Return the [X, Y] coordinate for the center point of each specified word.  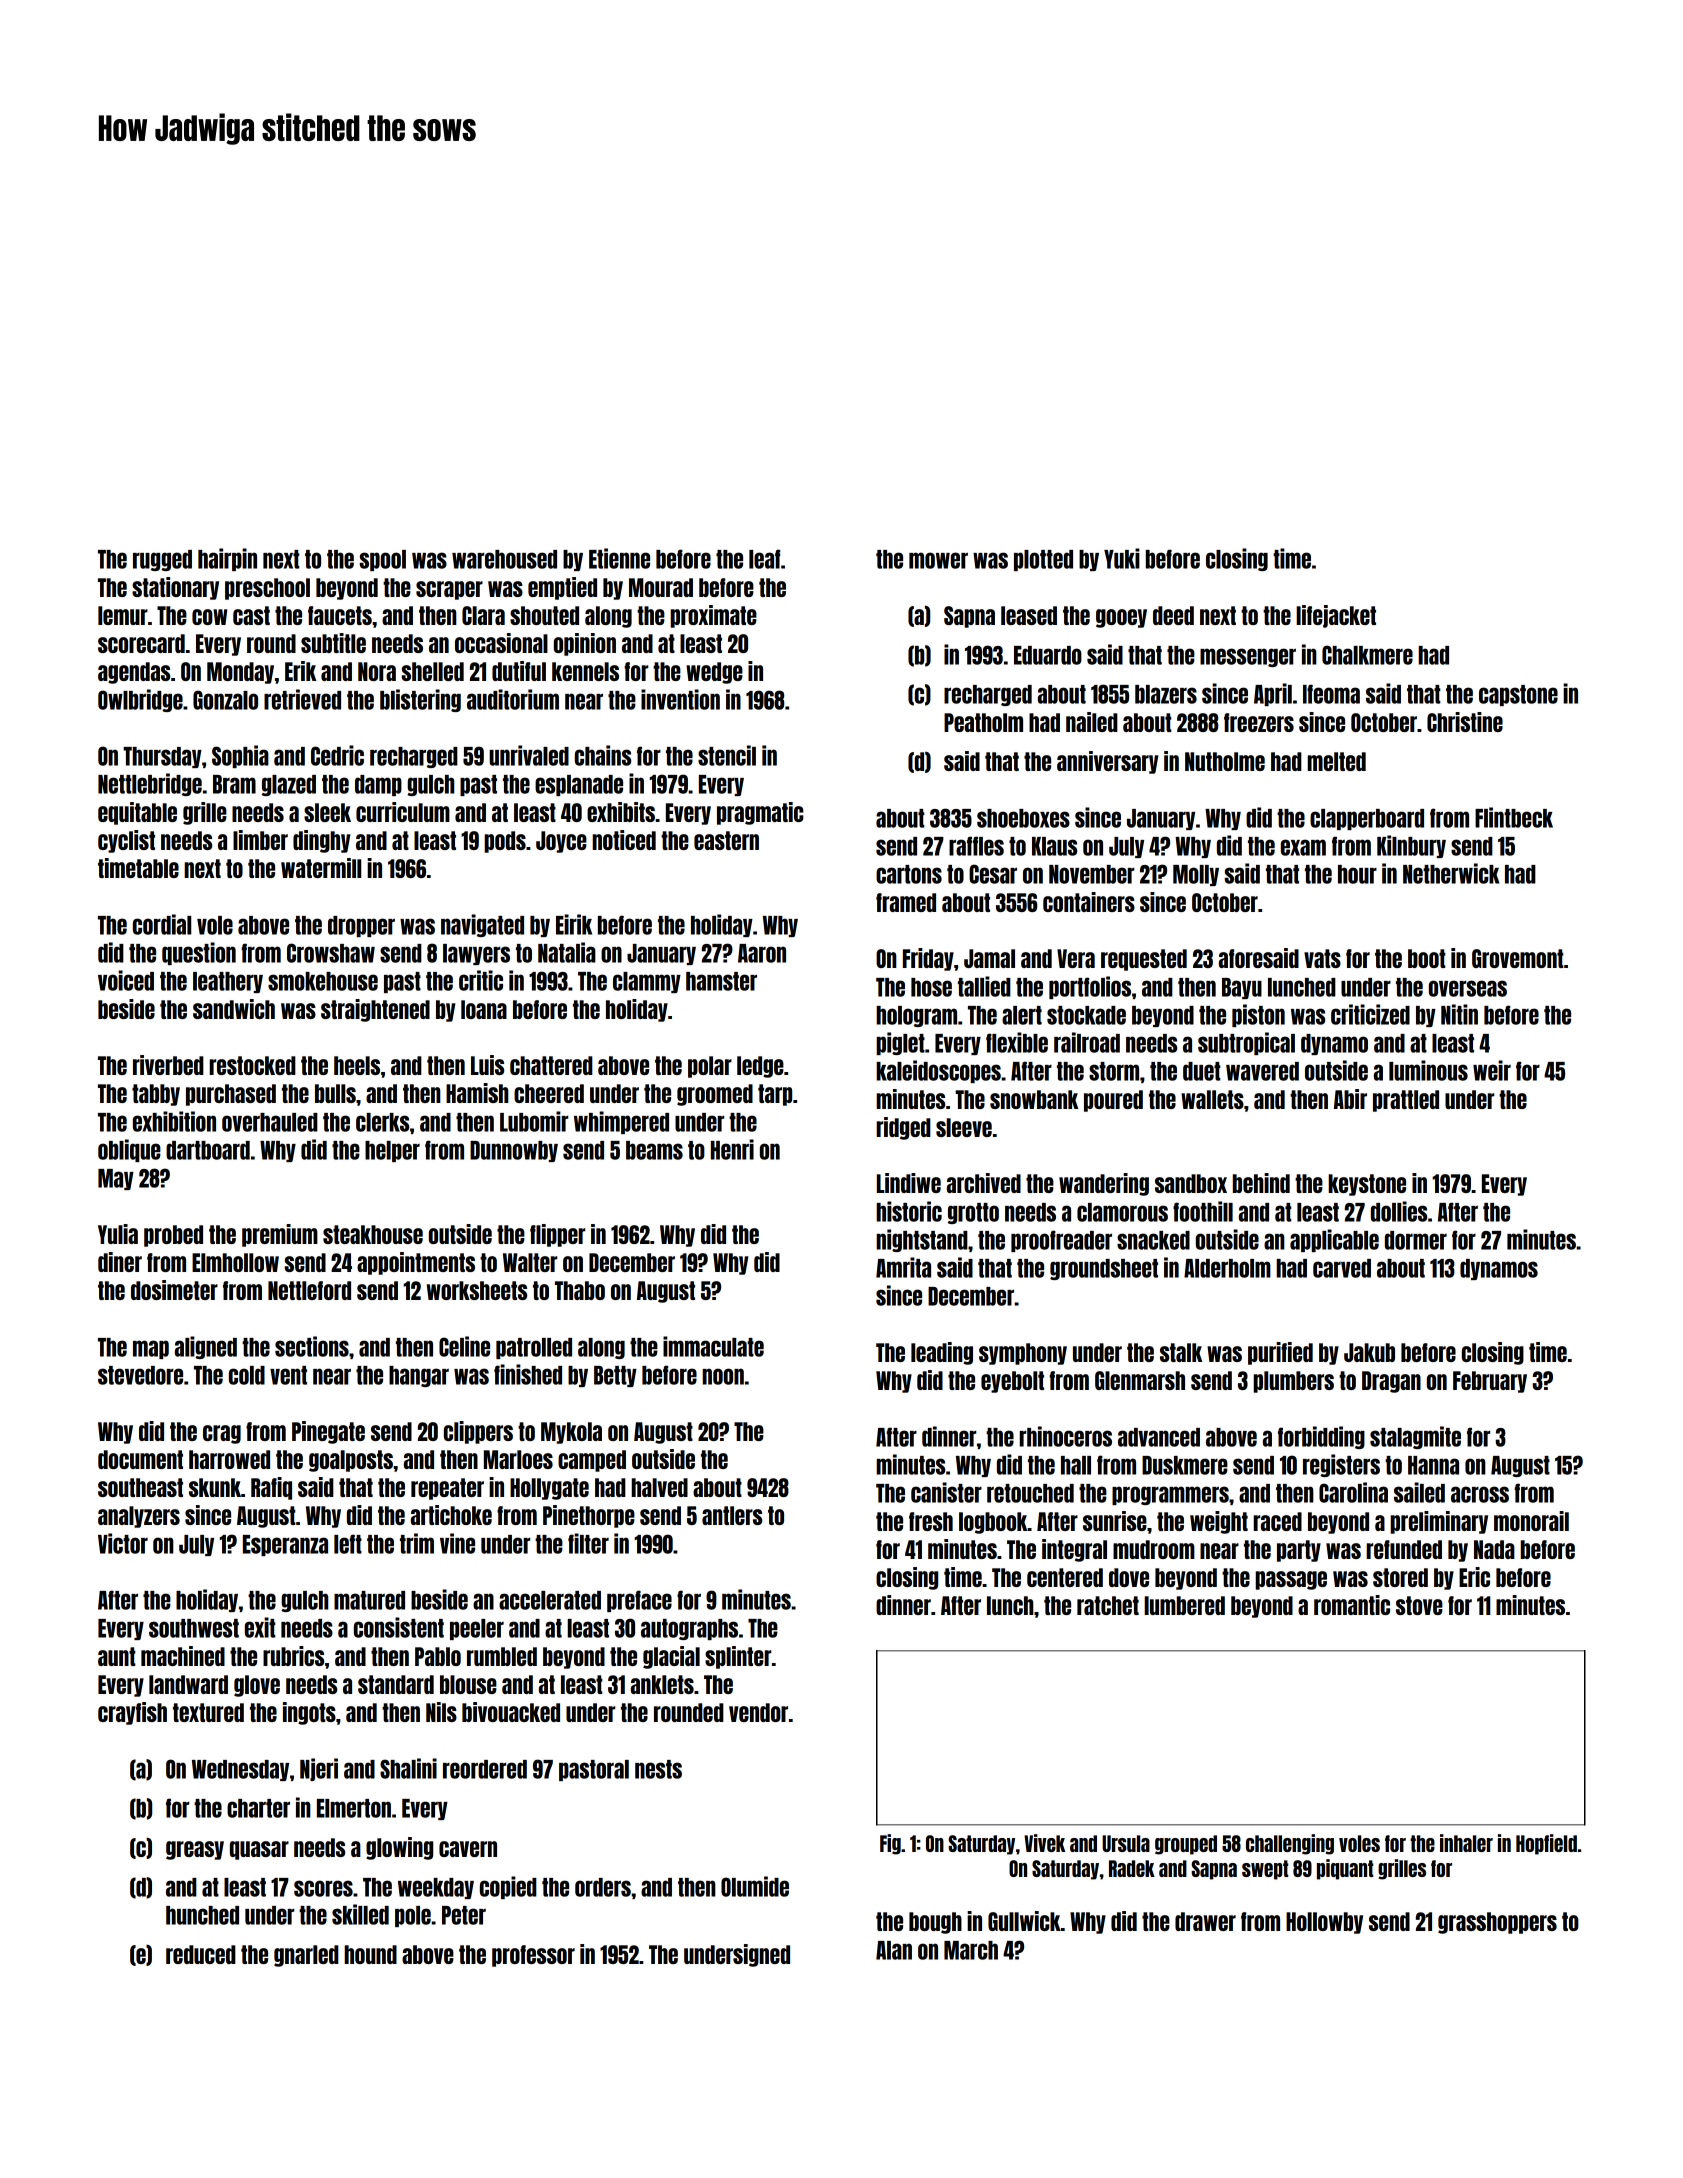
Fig [890, 1844]
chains [603, 755]
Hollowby [1324, 1923]
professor [533, 1956]
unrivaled [529, 755]
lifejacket [1336, 616]
